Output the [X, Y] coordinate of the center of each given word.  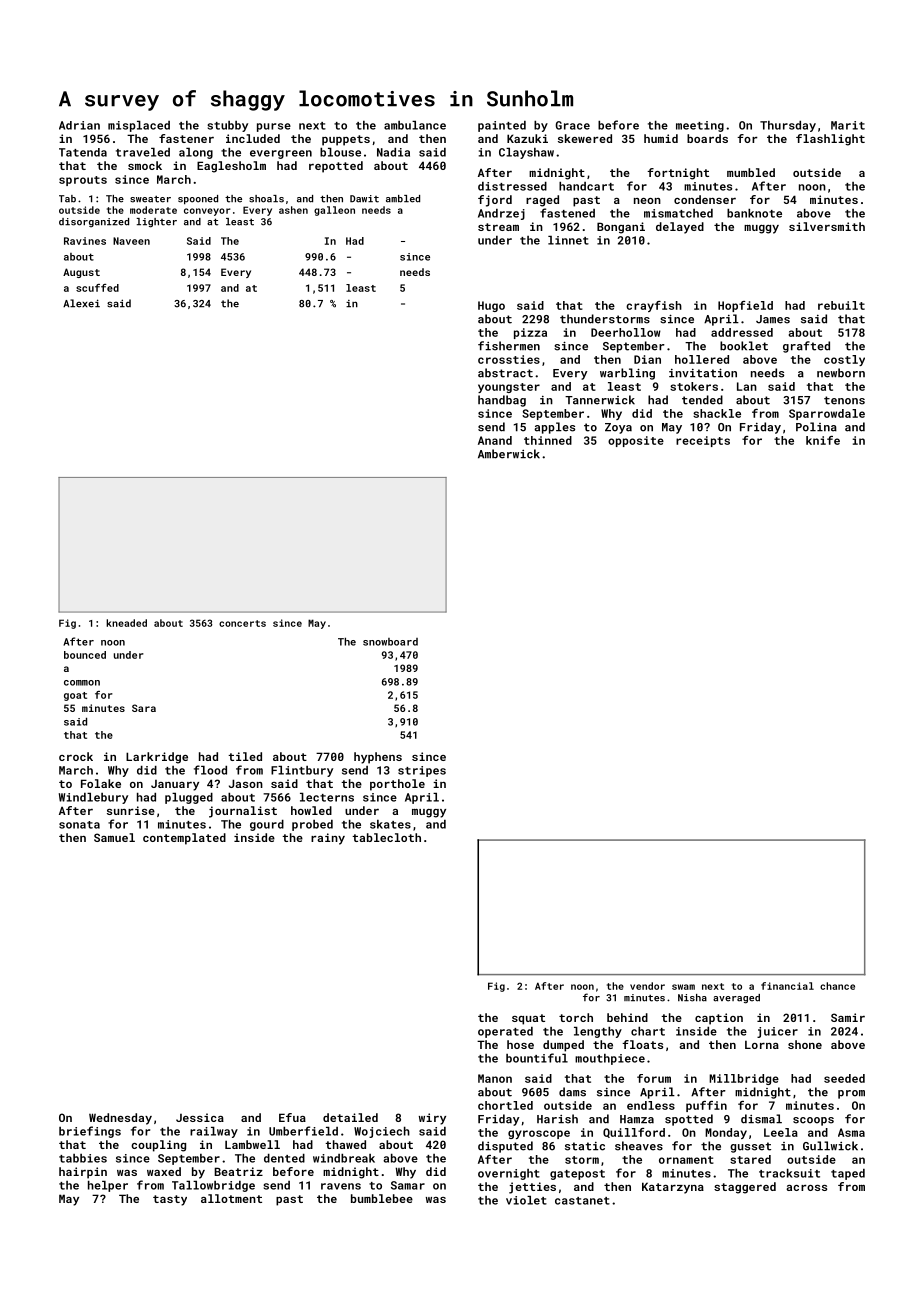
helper [108, 1186]
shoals [266, 199]
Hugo [491, 306]
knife [823, 440]
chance [837, 986]
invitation [703, 373]
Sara [144, 708]
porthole [397, 785]
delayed [680, 228]
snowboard [390, 642]
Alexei [81, 303]
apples [554, 428]
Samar [408, 1185]
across [806, 1188]
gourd [267, 825]
